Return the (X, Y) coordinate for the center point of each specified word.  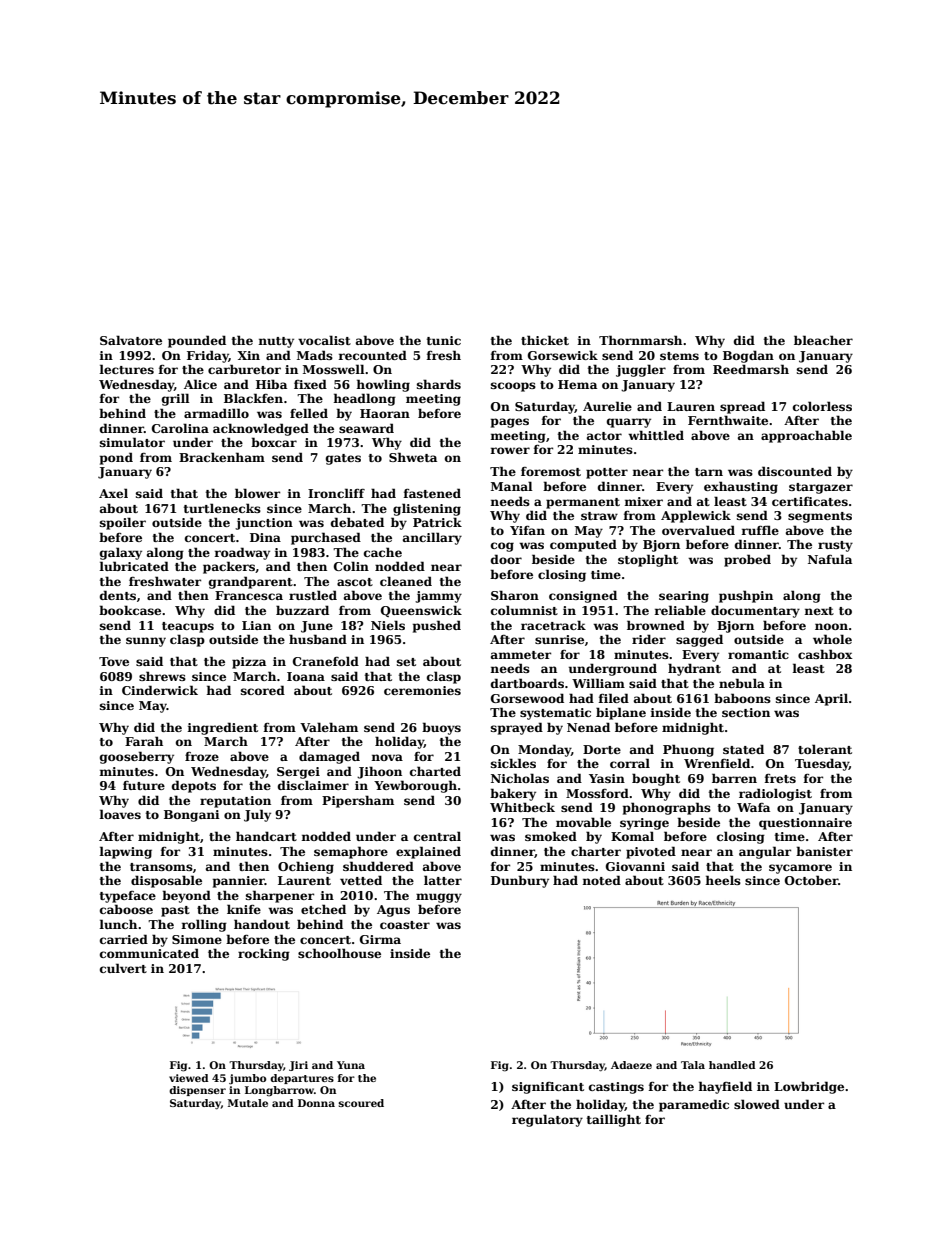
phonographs (667, 808)
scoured (361, 1103)
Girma (380, 939)
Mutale (248, 1103)
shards (439, 384)
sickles (513, 763)
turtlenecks (222, 508)
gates (343, 459)
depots (194, 786)
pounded (197, 341)
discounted (795, 471)
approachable (806, 436)
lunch (118, 924)
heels (723, 880)
